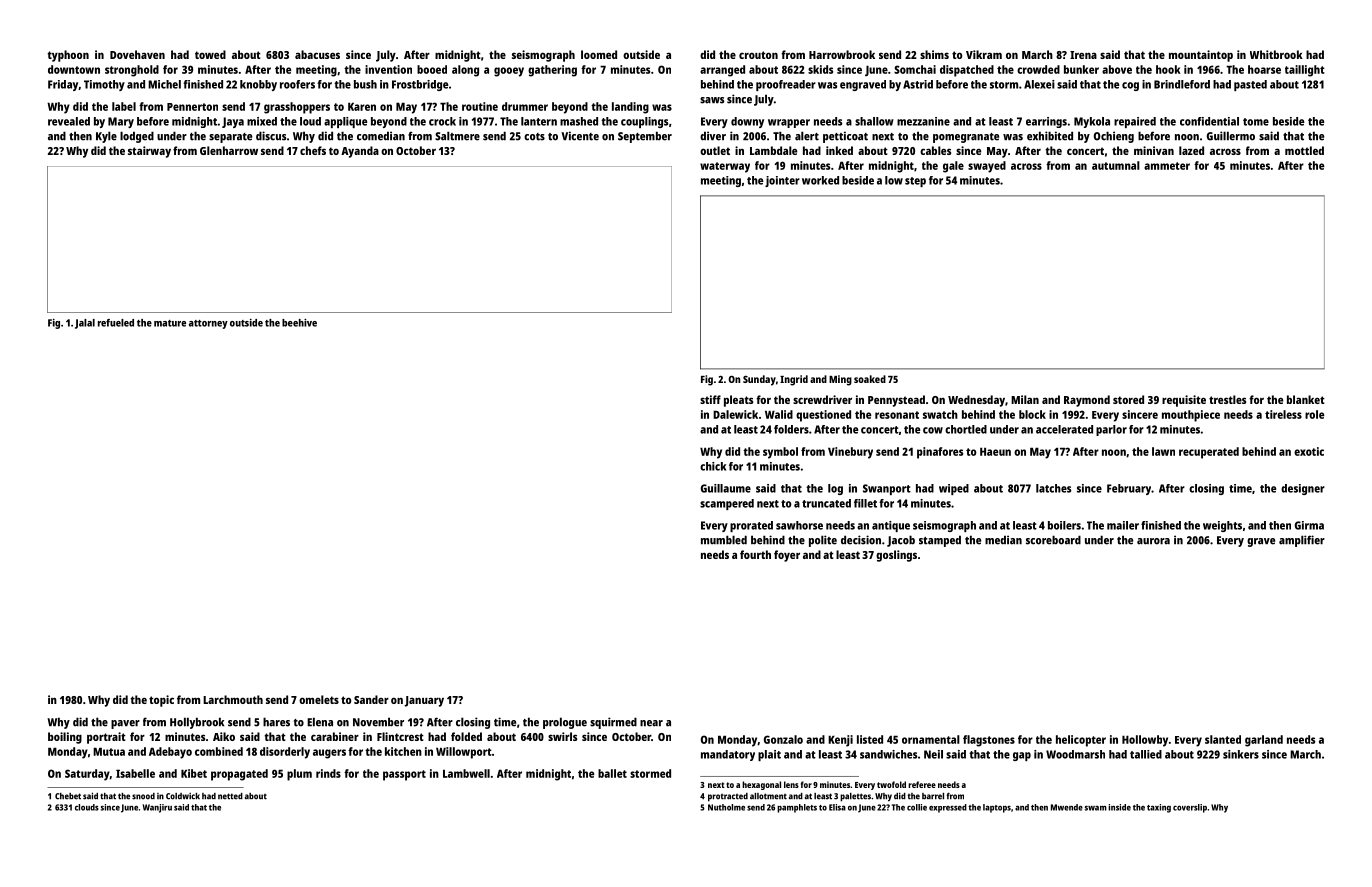 The image size is (1372, 887). I want to click on Whitbrook, so click(1276, 54).
